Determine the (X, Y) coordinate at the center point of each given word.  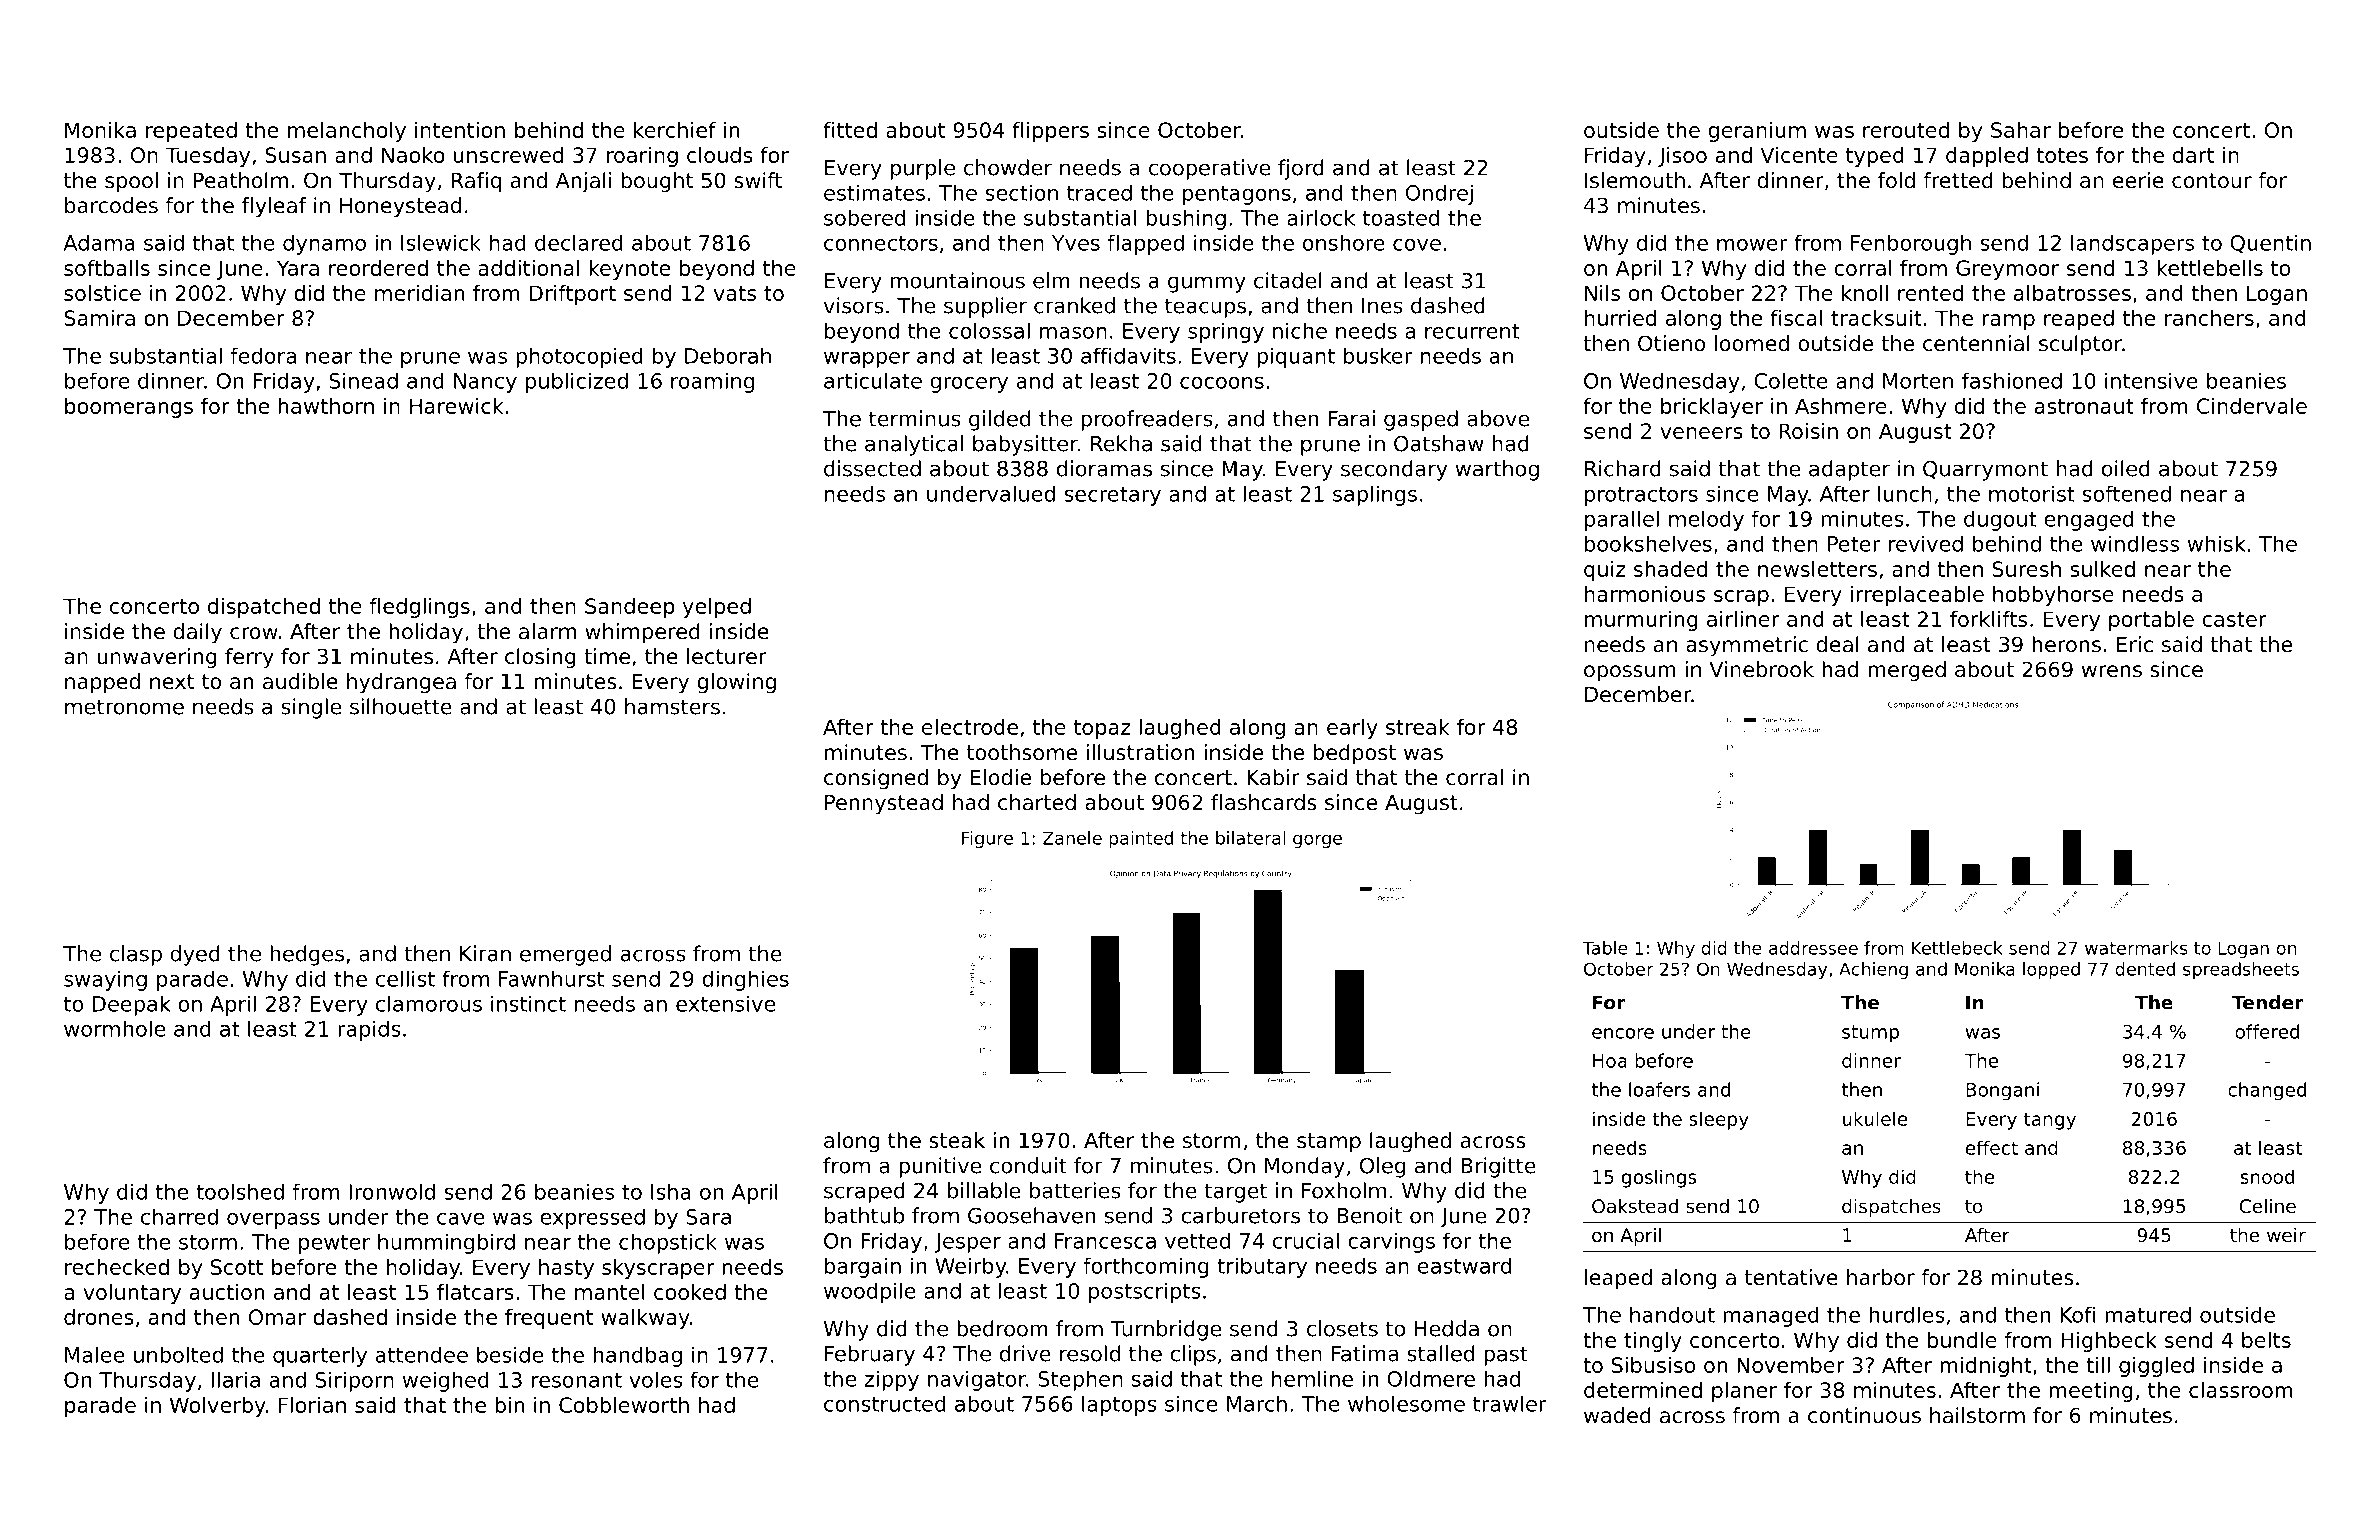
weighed (446, 1381)
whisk (2217, 543)
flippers (1050, 132)
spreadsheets (2241, 970)
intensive (2151, 380)
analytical (914, 445)
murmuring (1641, 621)
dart (2193, 155)
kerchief (675, 130)
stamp (1329, 1143)
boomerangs (129, 408)
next (172, 682)
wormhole (114, 1028)
